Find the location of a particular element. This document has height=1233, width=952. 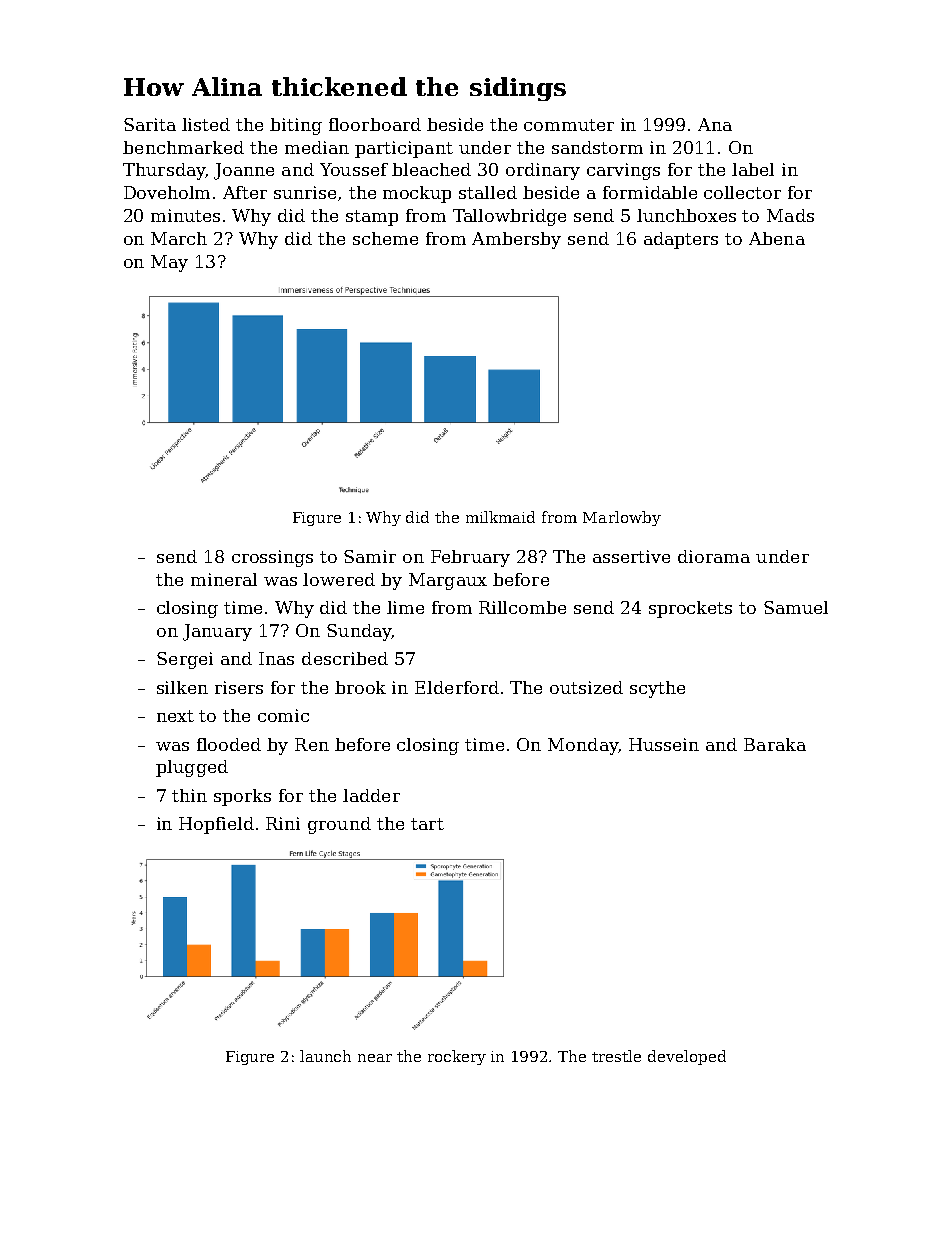

milkmaid is located at coordinates (500, 517).
